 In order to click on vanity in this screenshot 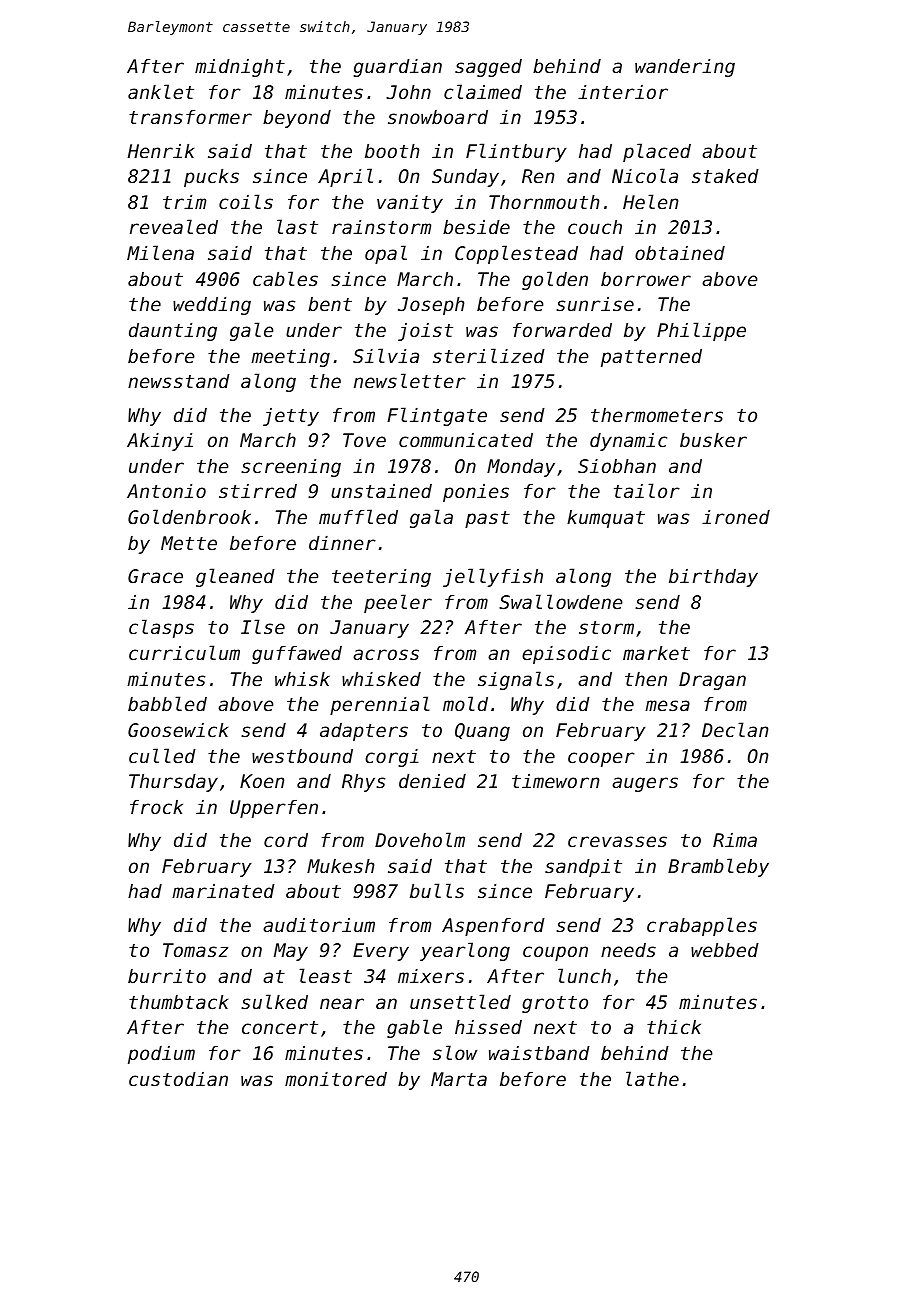, I will do `click(410, 204)`.
